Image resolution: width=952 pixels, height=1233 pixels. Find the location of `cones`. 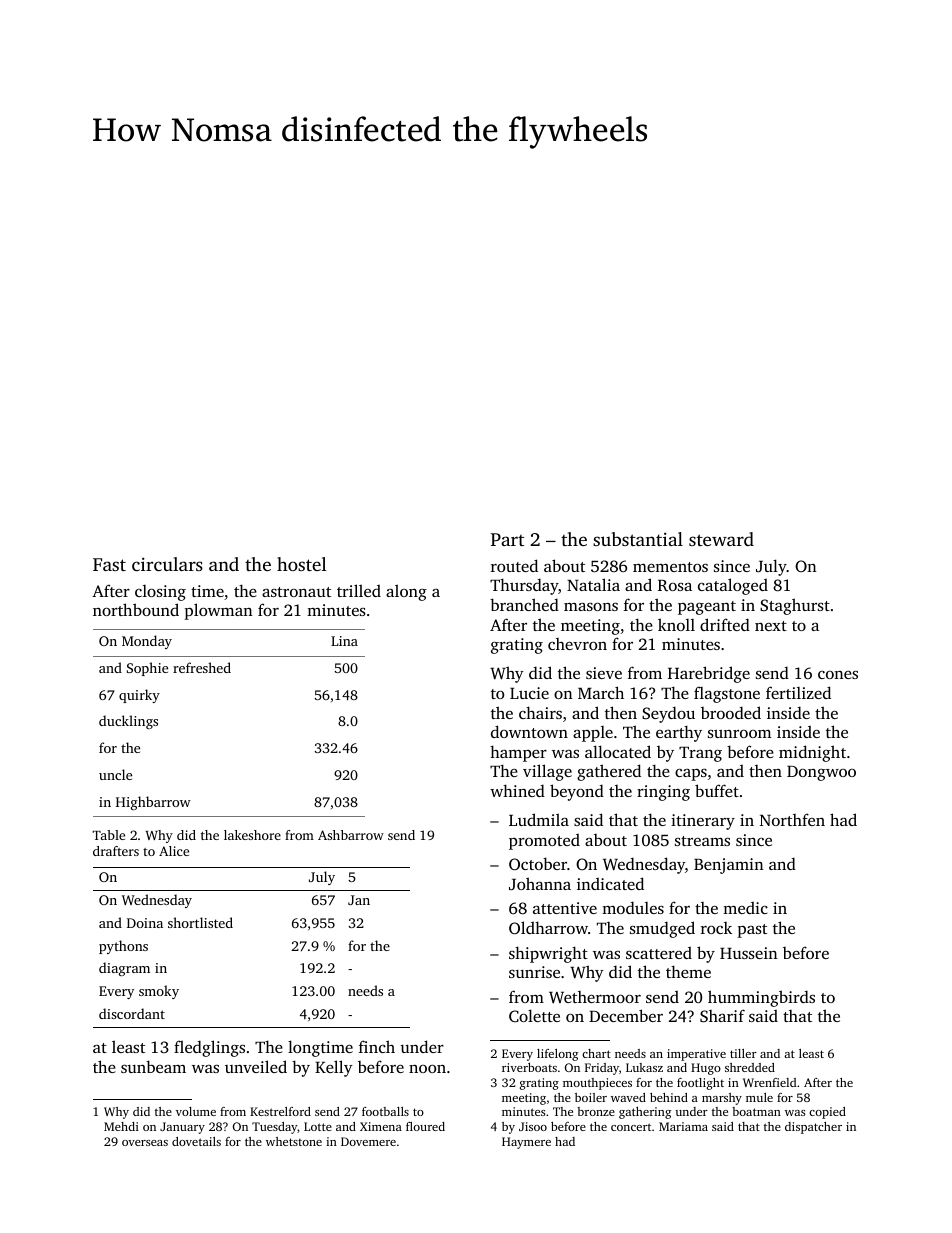

cones is located at coordinates (838, 675).
